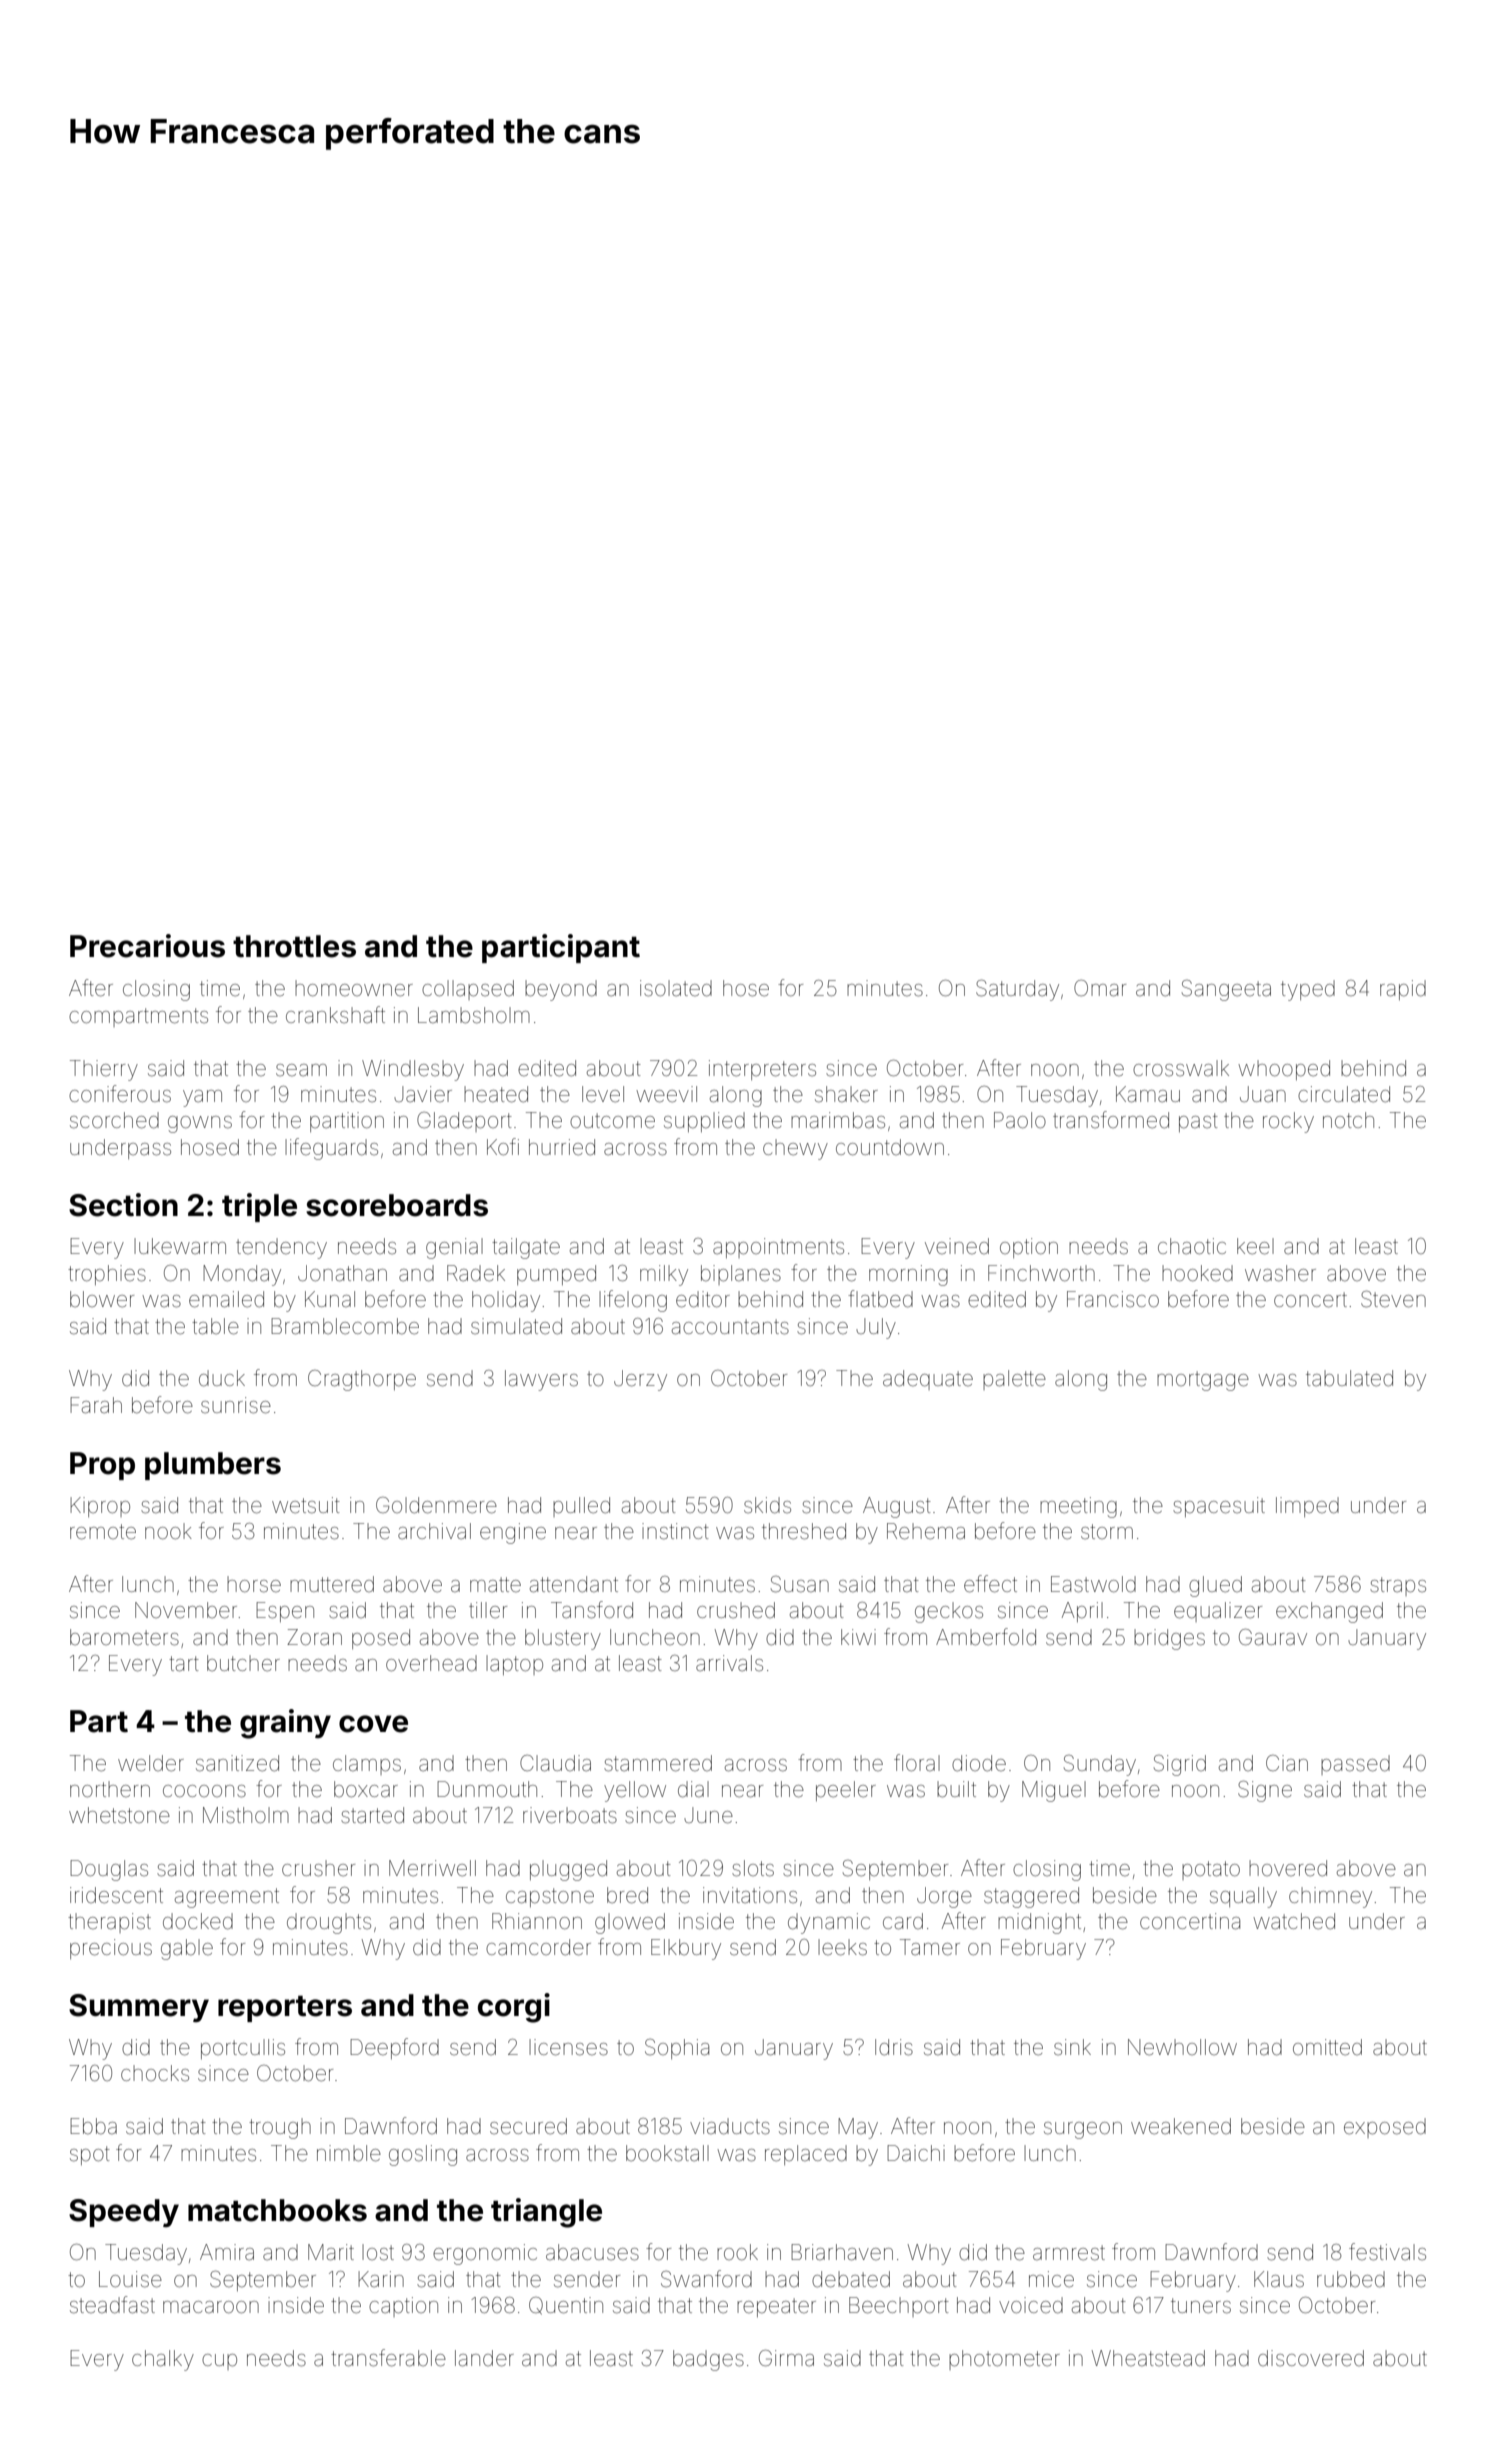  I want to click on Saturday, so click(1017, 990).
